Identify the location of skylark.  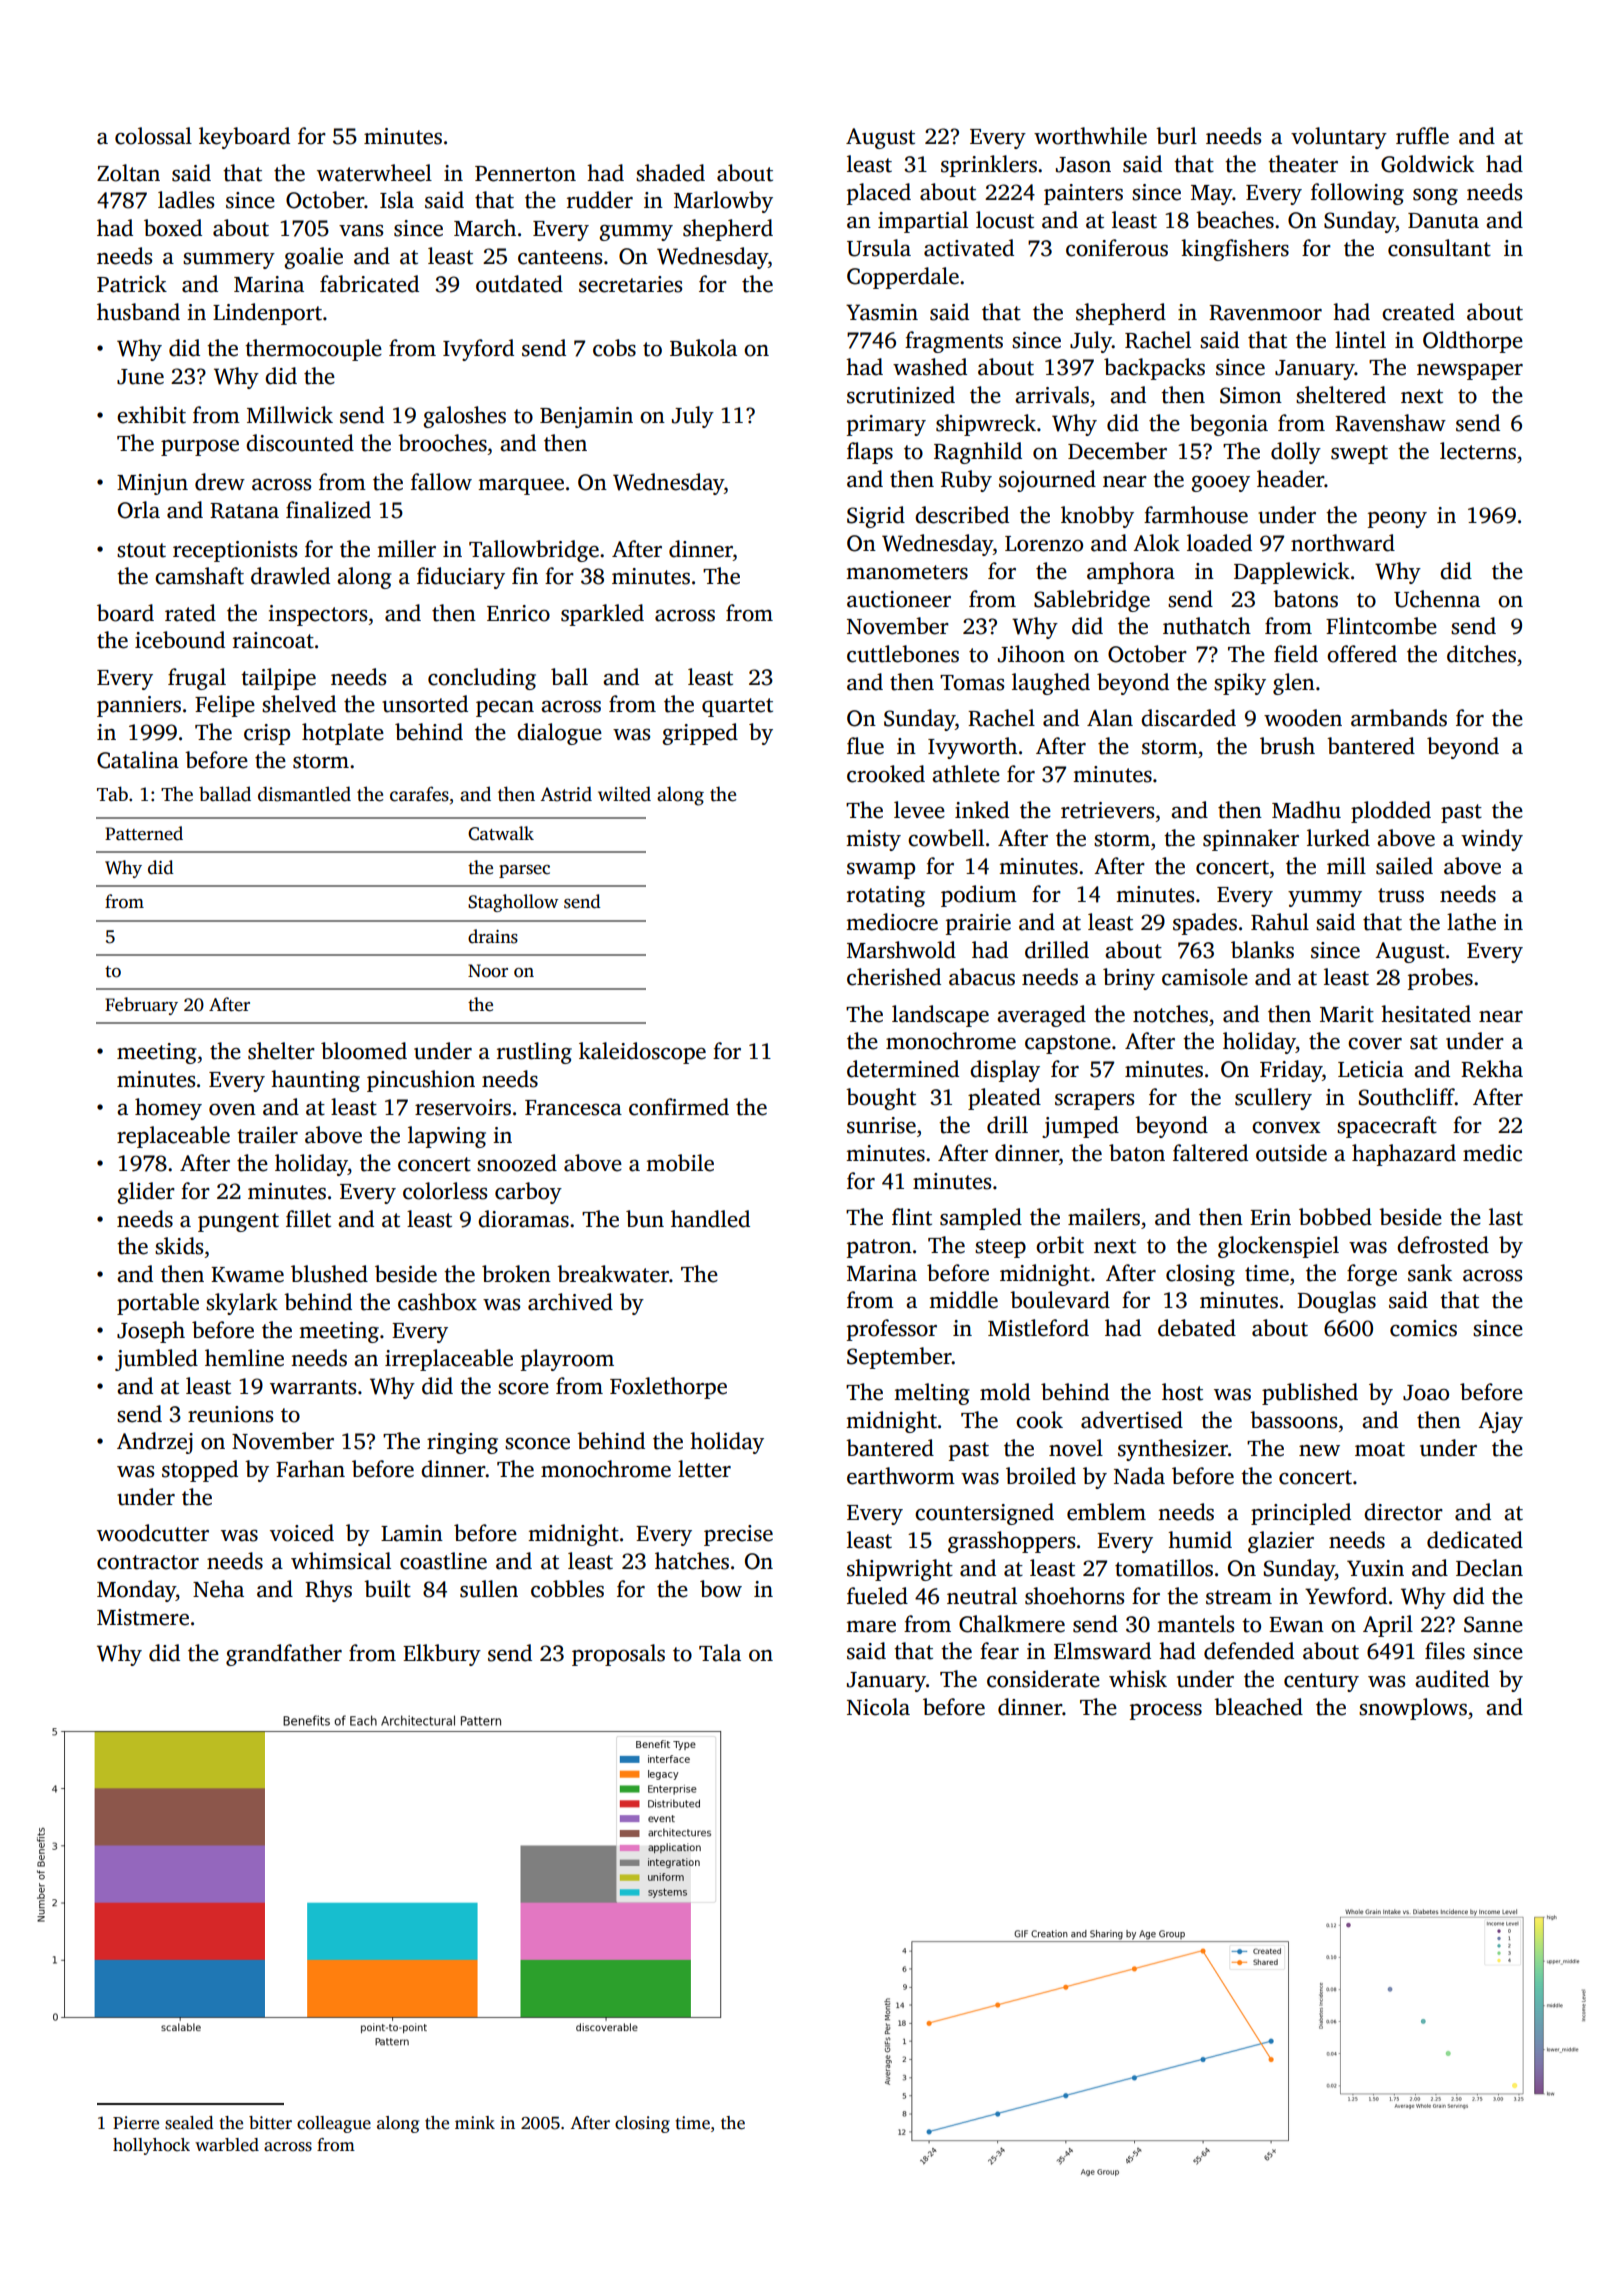
(242, 1304).
